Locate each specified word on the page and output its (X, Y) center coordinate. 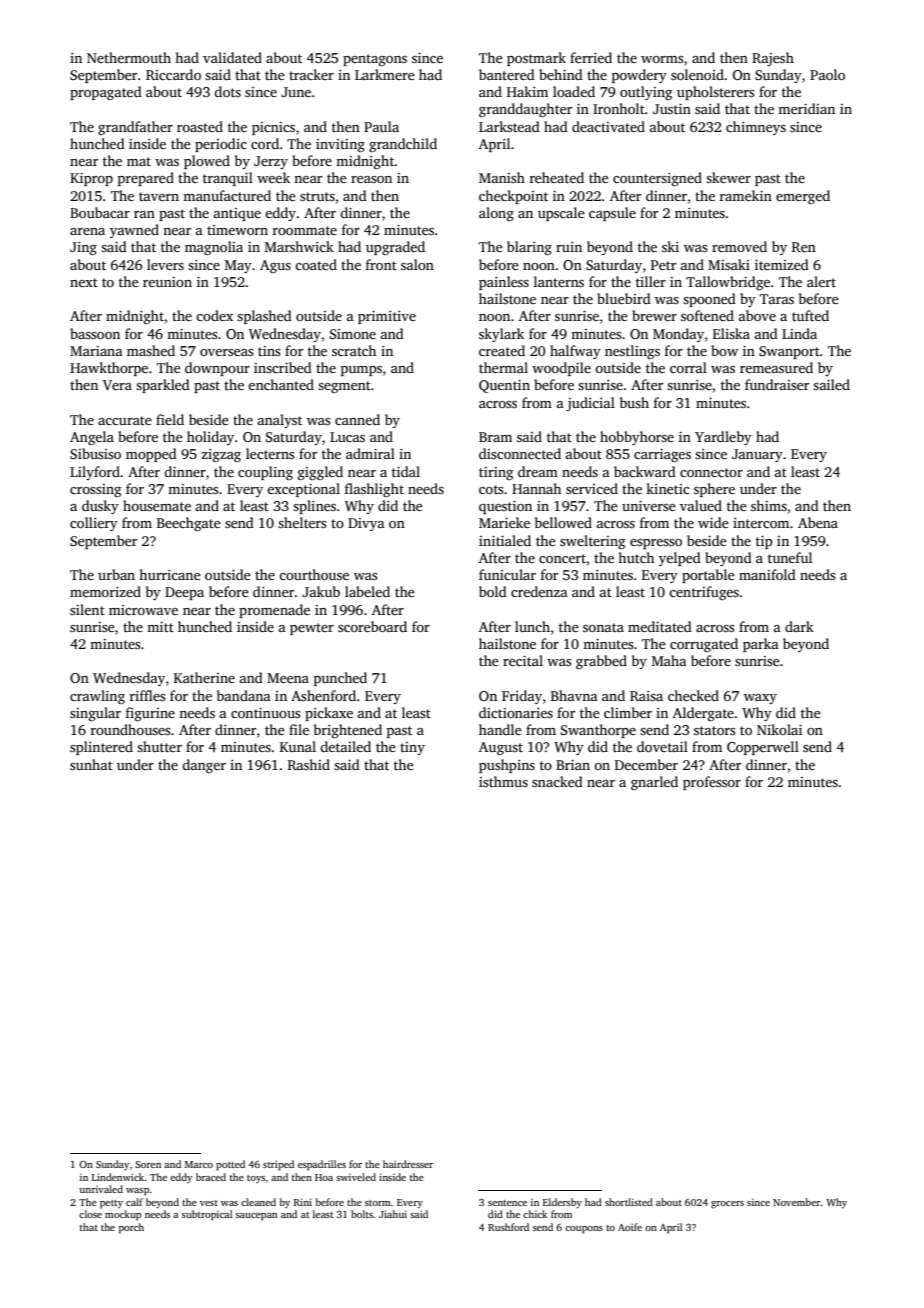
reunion (167, 282)
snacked (557, 781)
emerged (803, 197)
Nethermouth (129, 57)
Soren (148, 1164)
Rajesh (773, 59)
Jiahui (393, 1214)
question (505, 507)
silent (87, 609)
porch (131, 1228)
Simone (353, 334)
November (797, 1202)
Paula (381, 126)
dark (799, 626)
